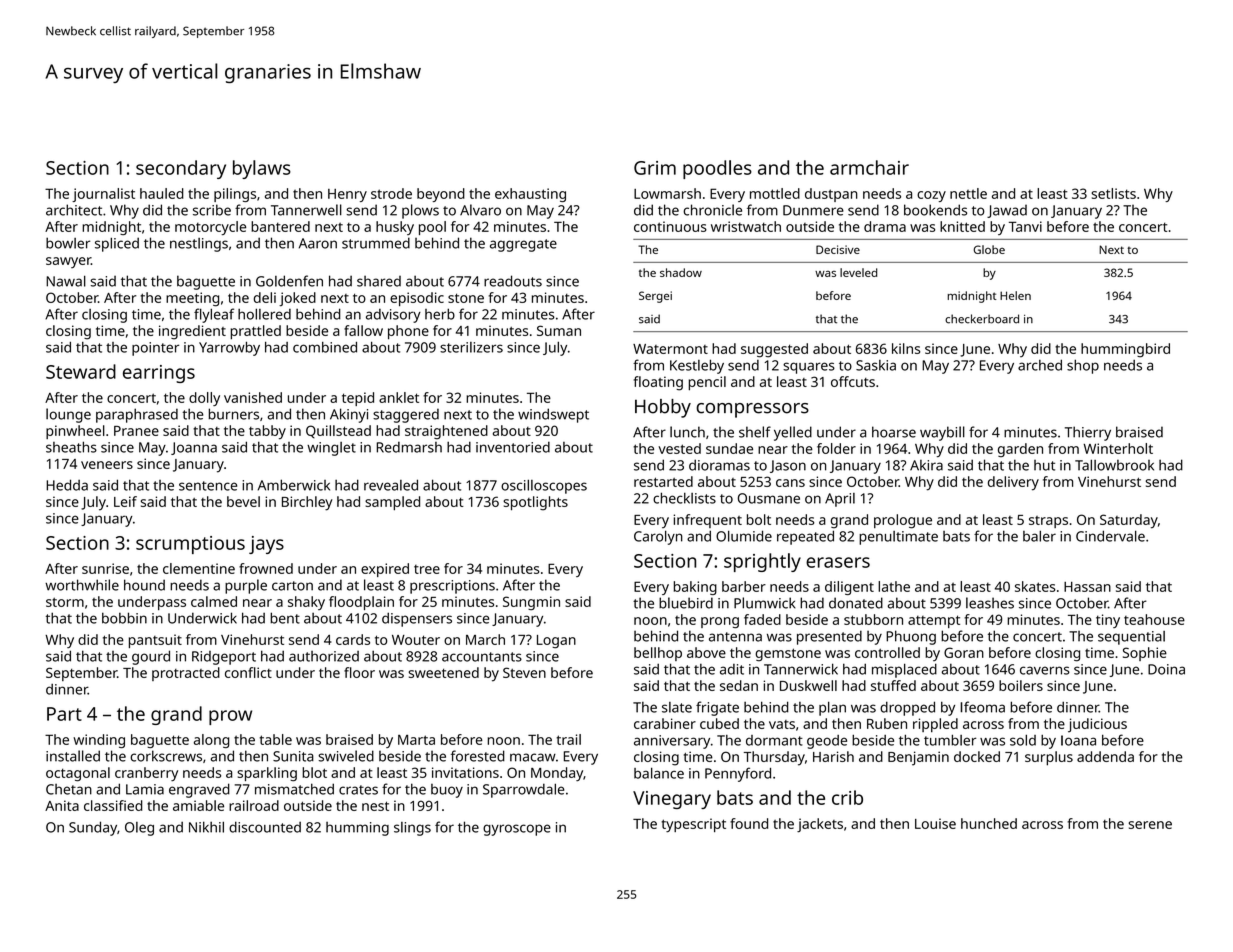 The image size is (1233, 952). Describe the element at coordinates (1113, 193) in the page. I see `setlists` at that location.
